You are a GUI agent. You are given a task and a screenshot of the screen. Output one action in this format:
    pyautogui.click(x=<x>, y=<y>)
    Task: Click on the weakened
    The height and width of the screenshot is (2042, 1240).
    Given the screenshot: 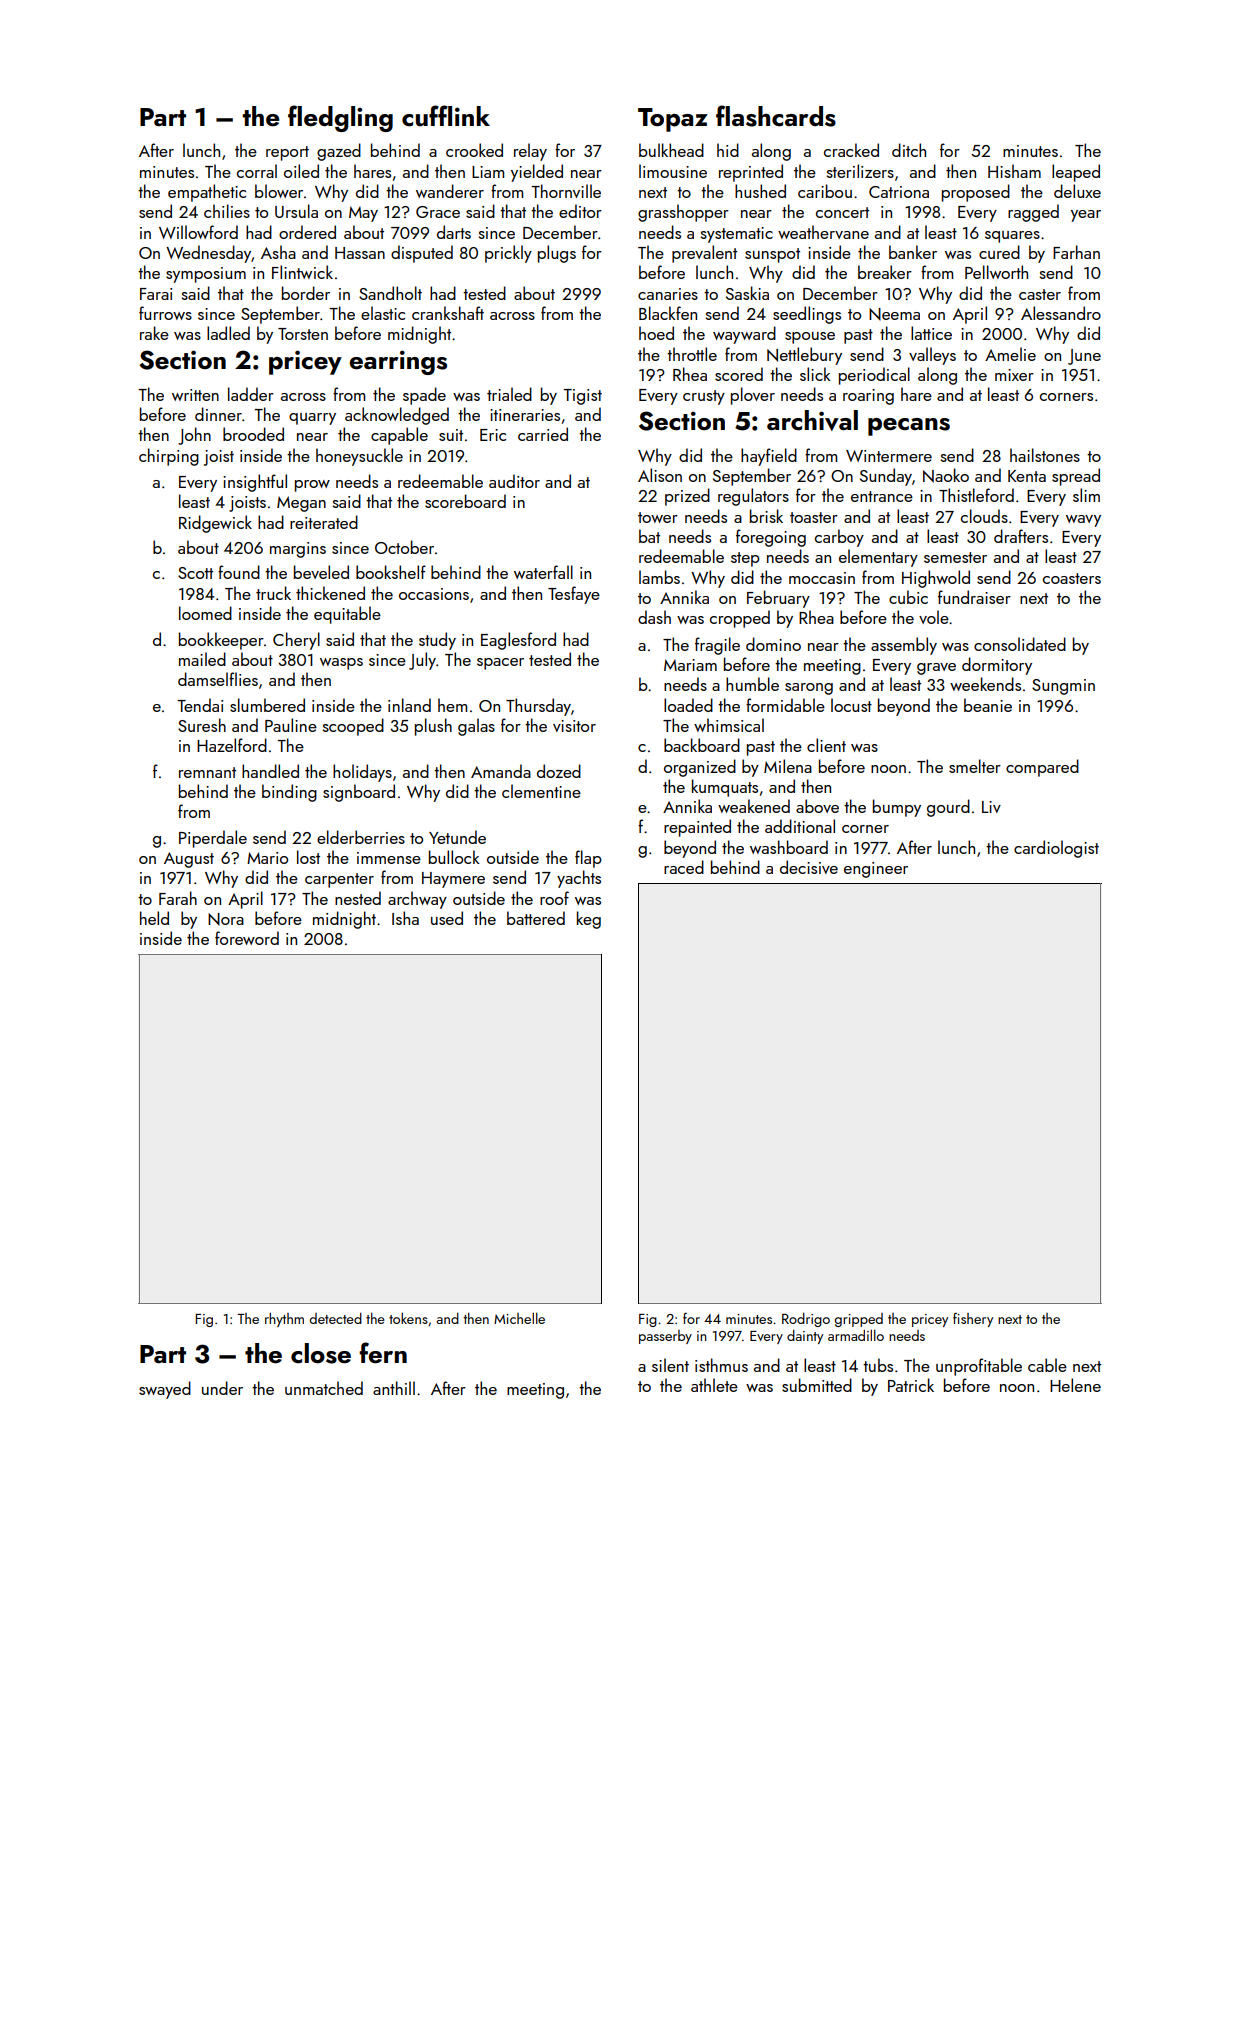 What is the action you would take?
    pyautogui.click(x=754, y=806)
